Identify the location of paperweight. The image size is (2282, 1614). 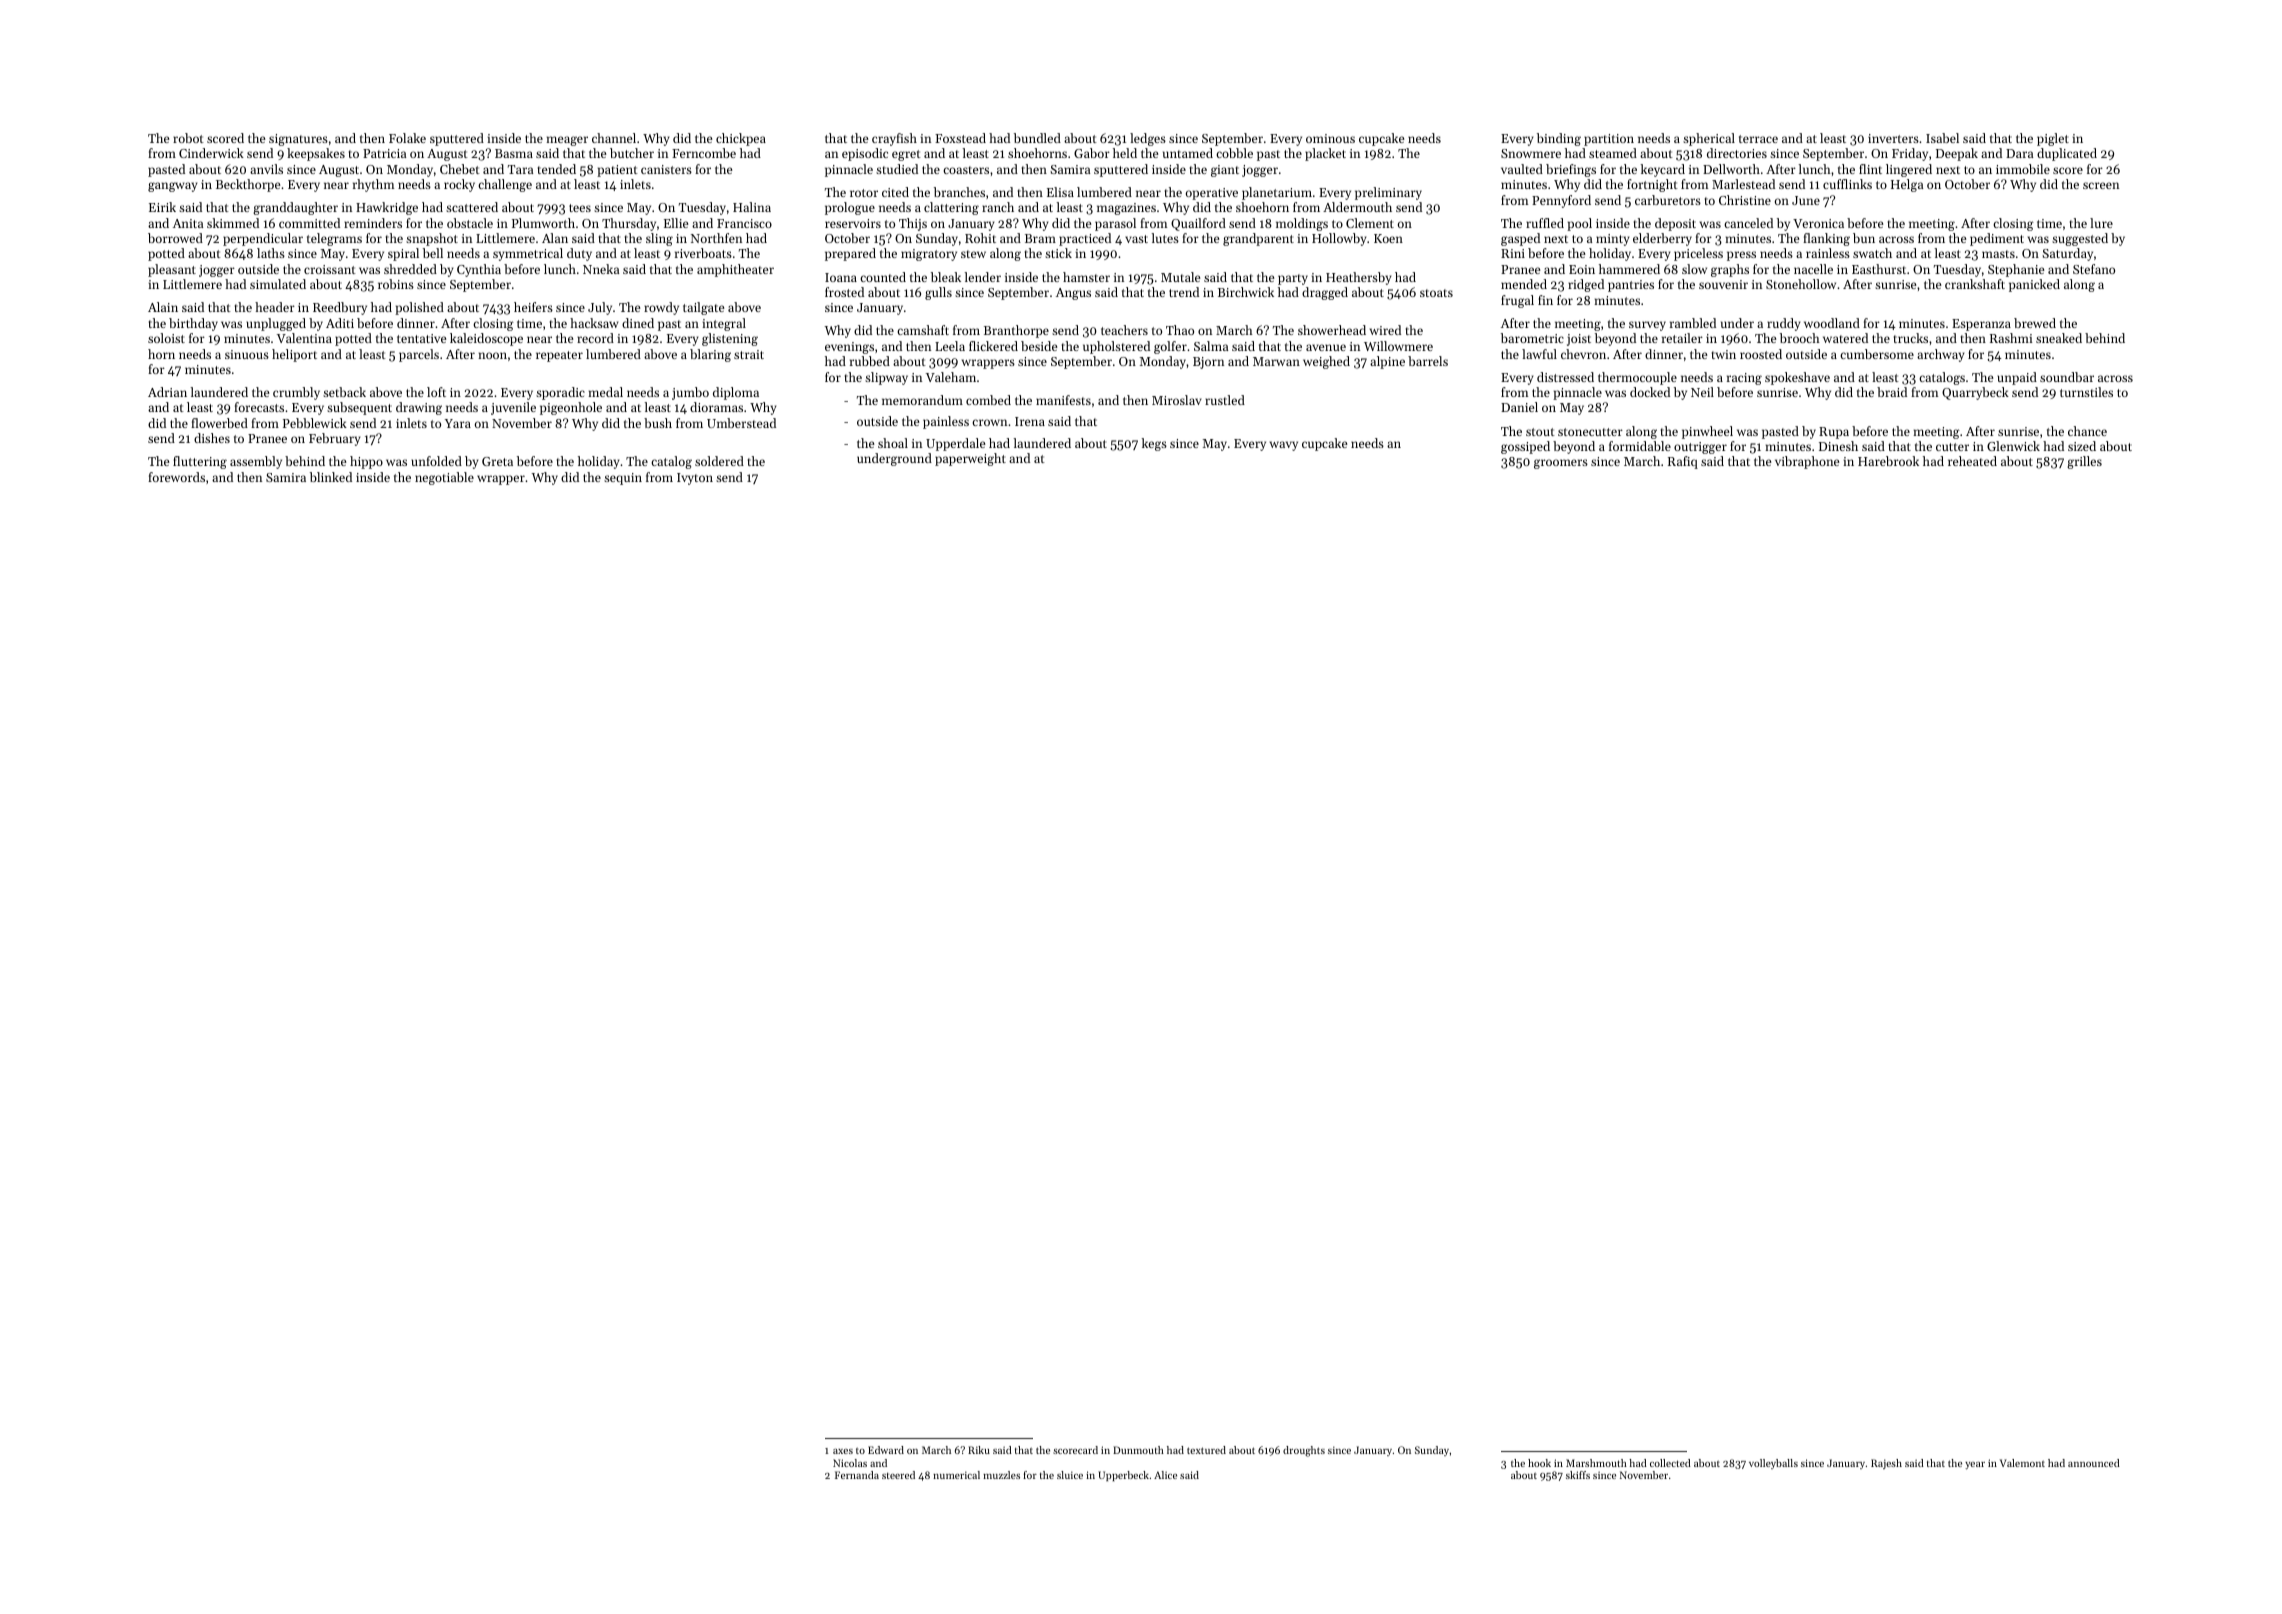
(970, 459).
